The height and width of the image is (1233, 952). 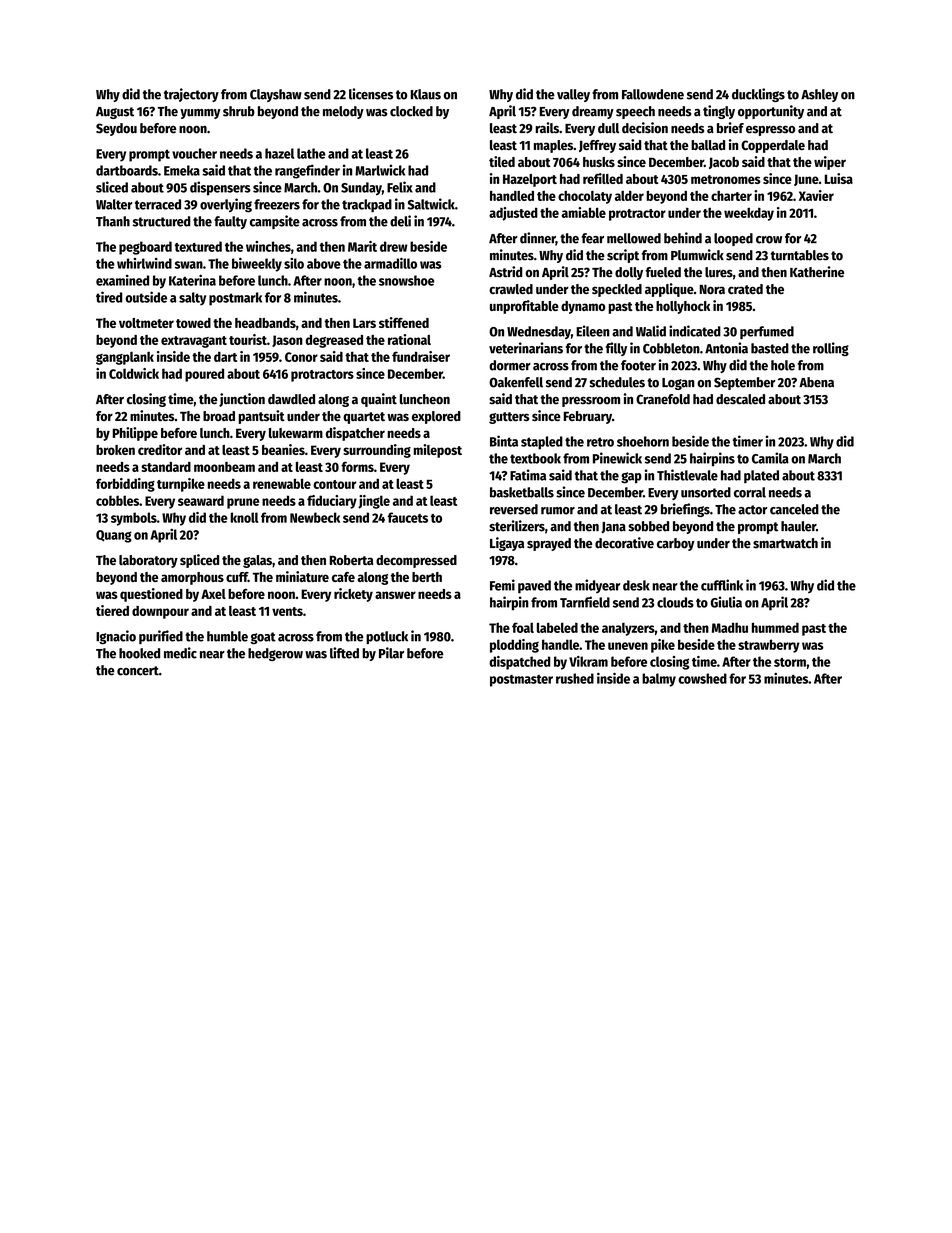 I want to click on voucher, so click(x=194, y=153).
